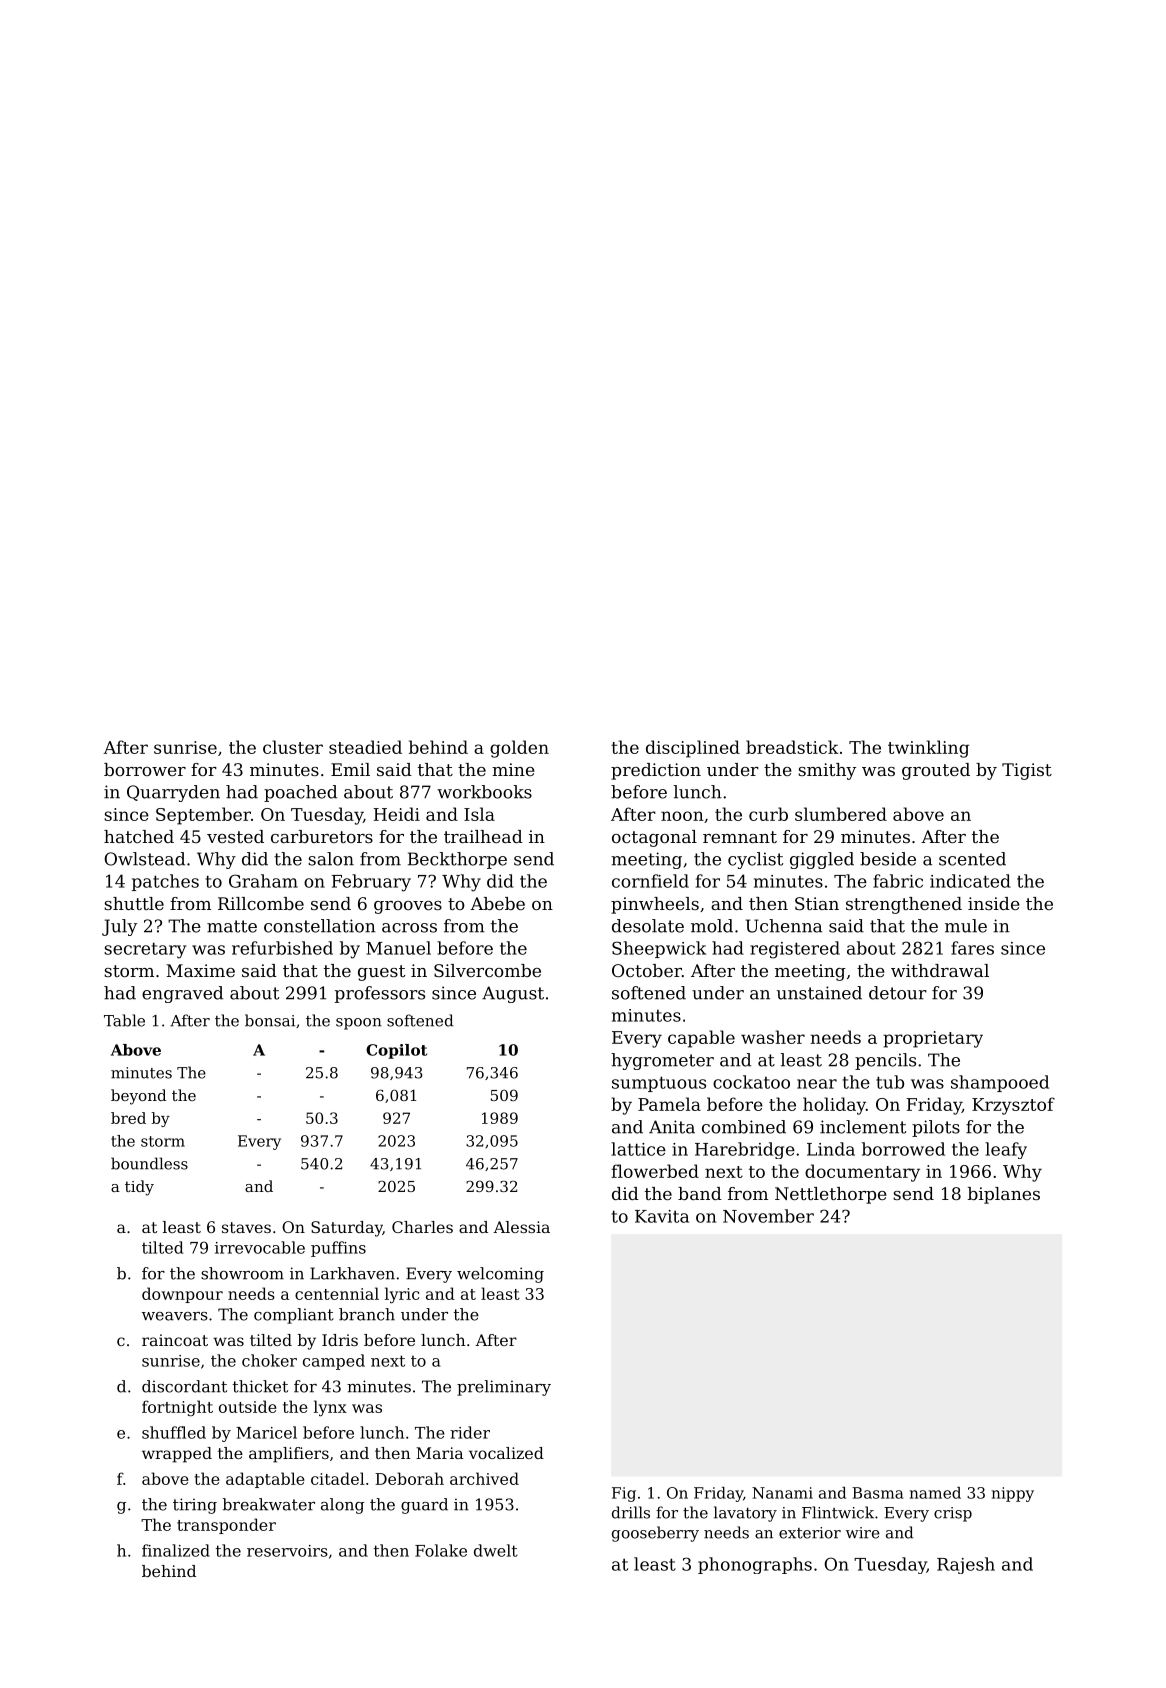 The height and width of the screenshot is (1688, 1166). Describe the element at coordinates (521, 1227) in the screenshot. I see `Alessia` at that location.
